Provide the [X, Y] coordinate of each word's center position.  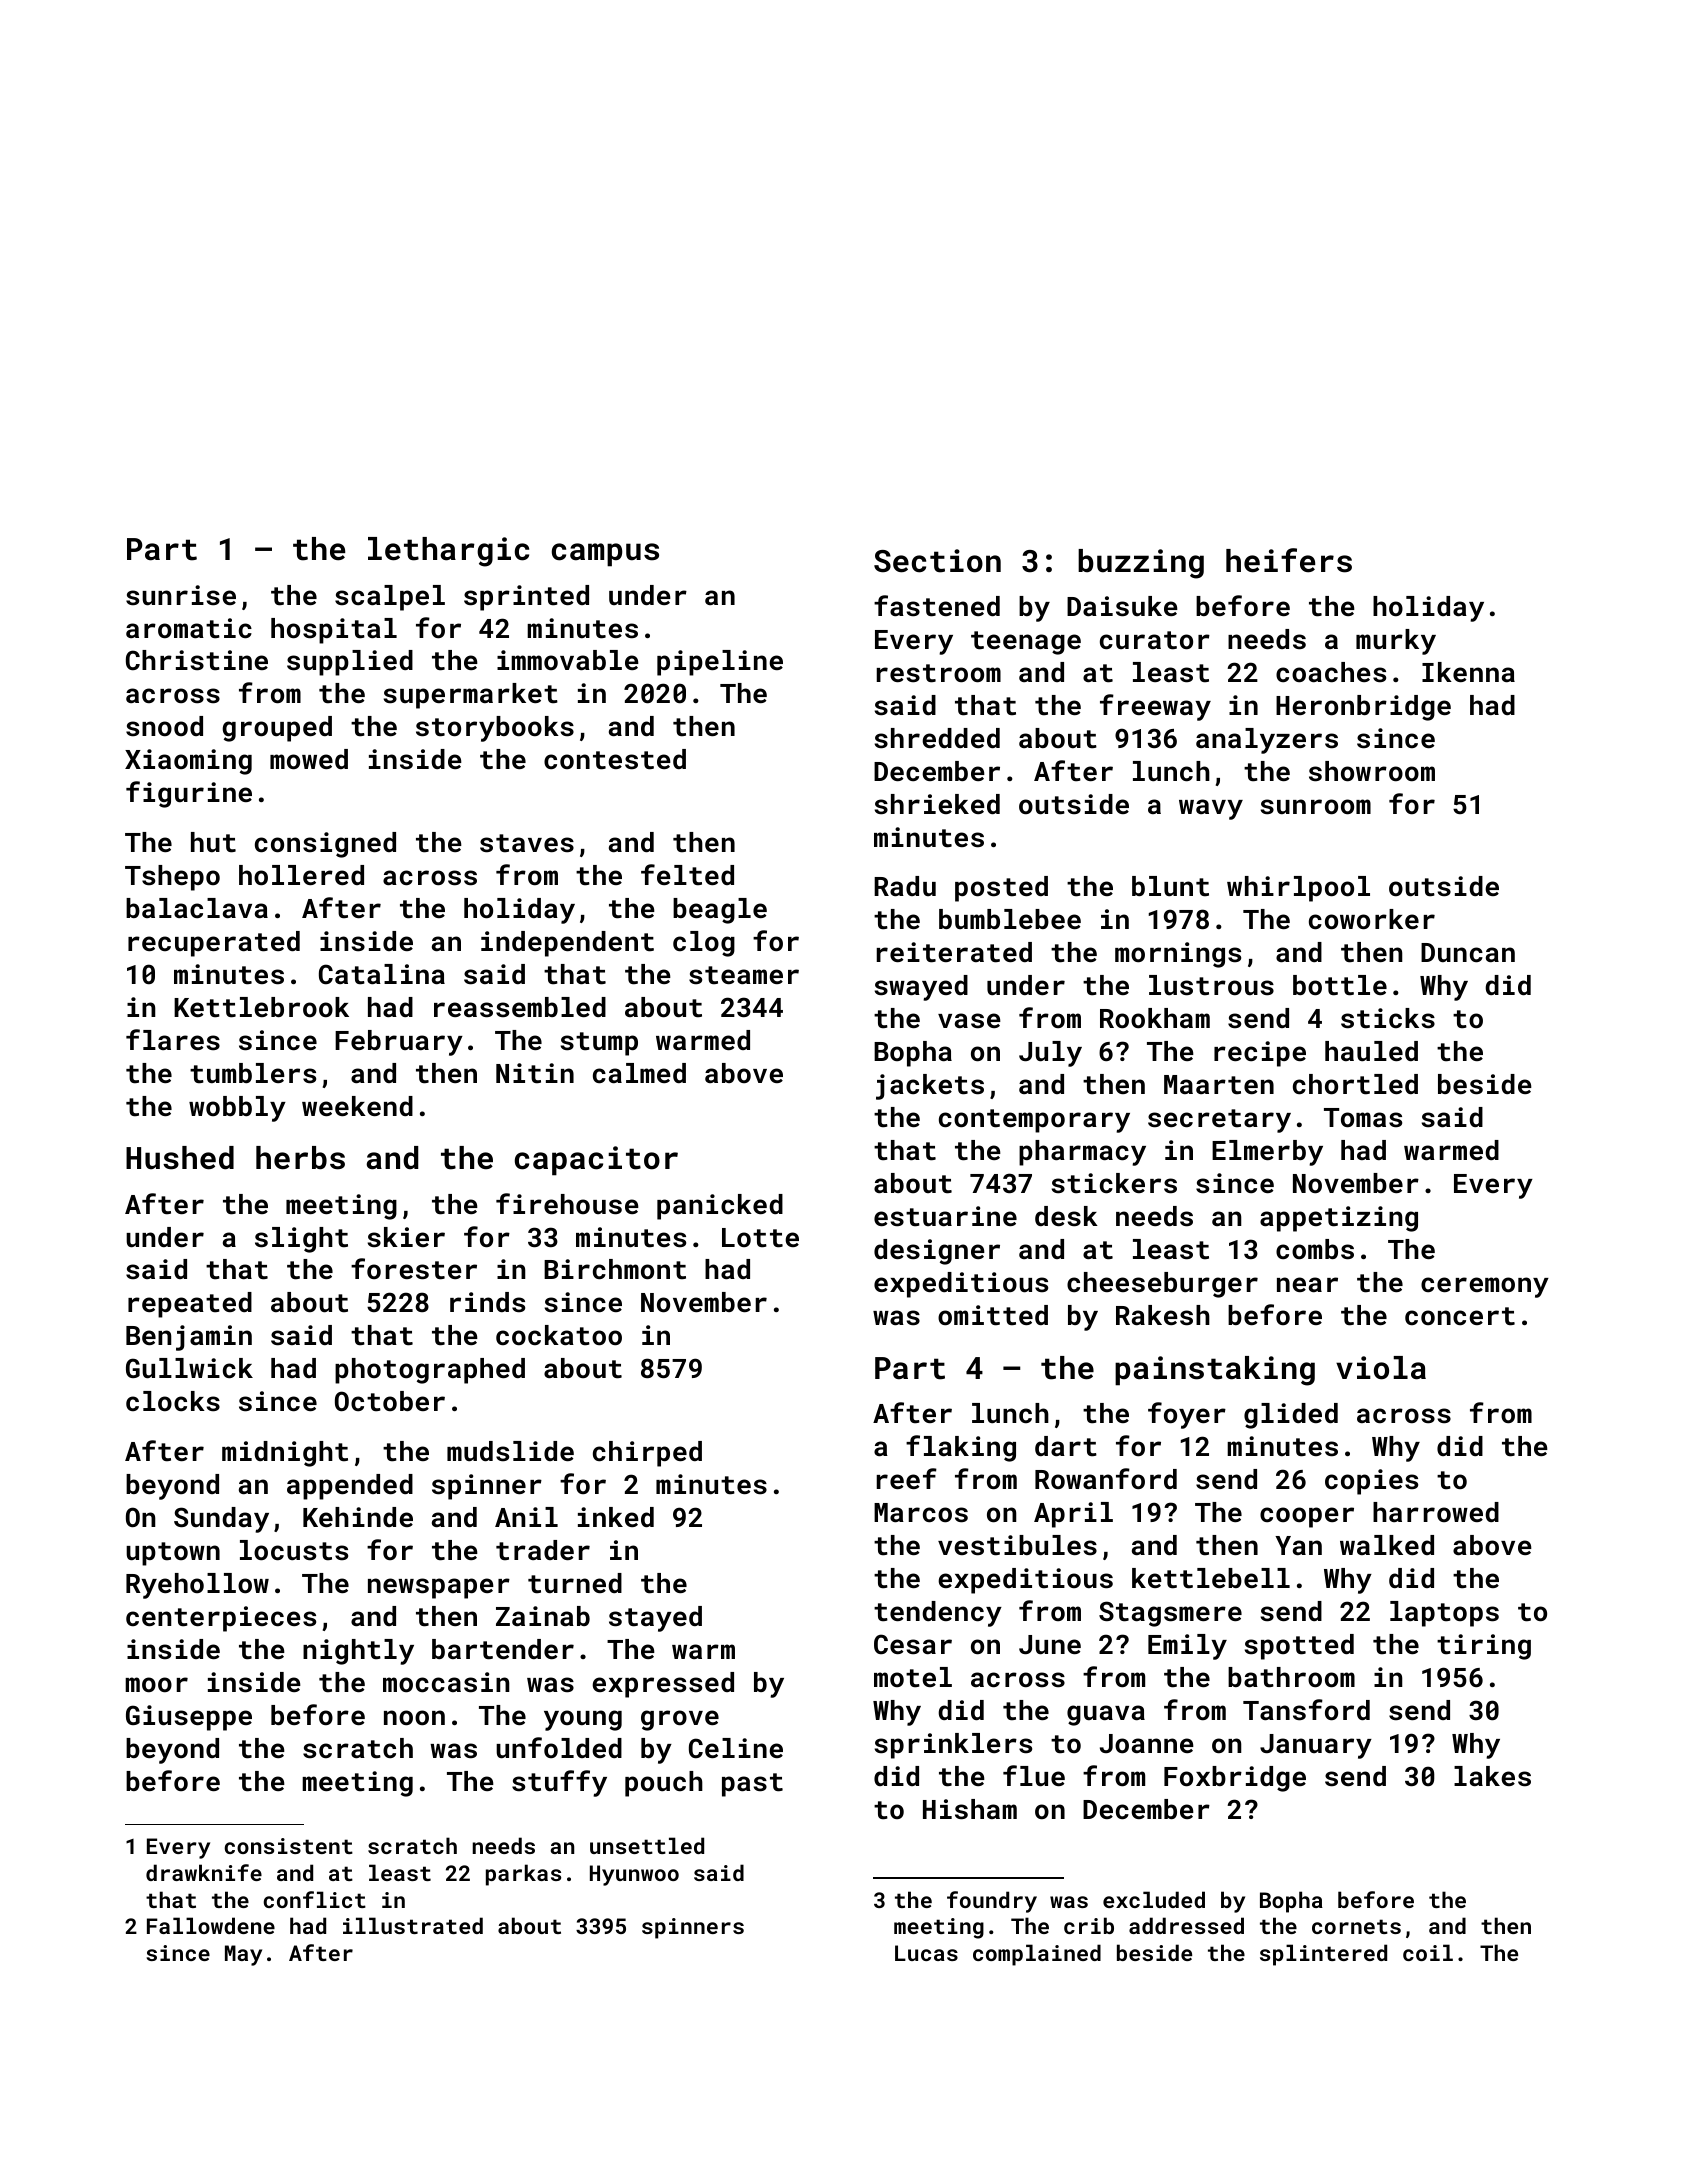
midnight [285, 1454]
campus [605, 555]
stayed [655, 1619]
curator [1155, 640]
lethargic [448, 552]
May [243, 1955]
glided [1291, 1416]
